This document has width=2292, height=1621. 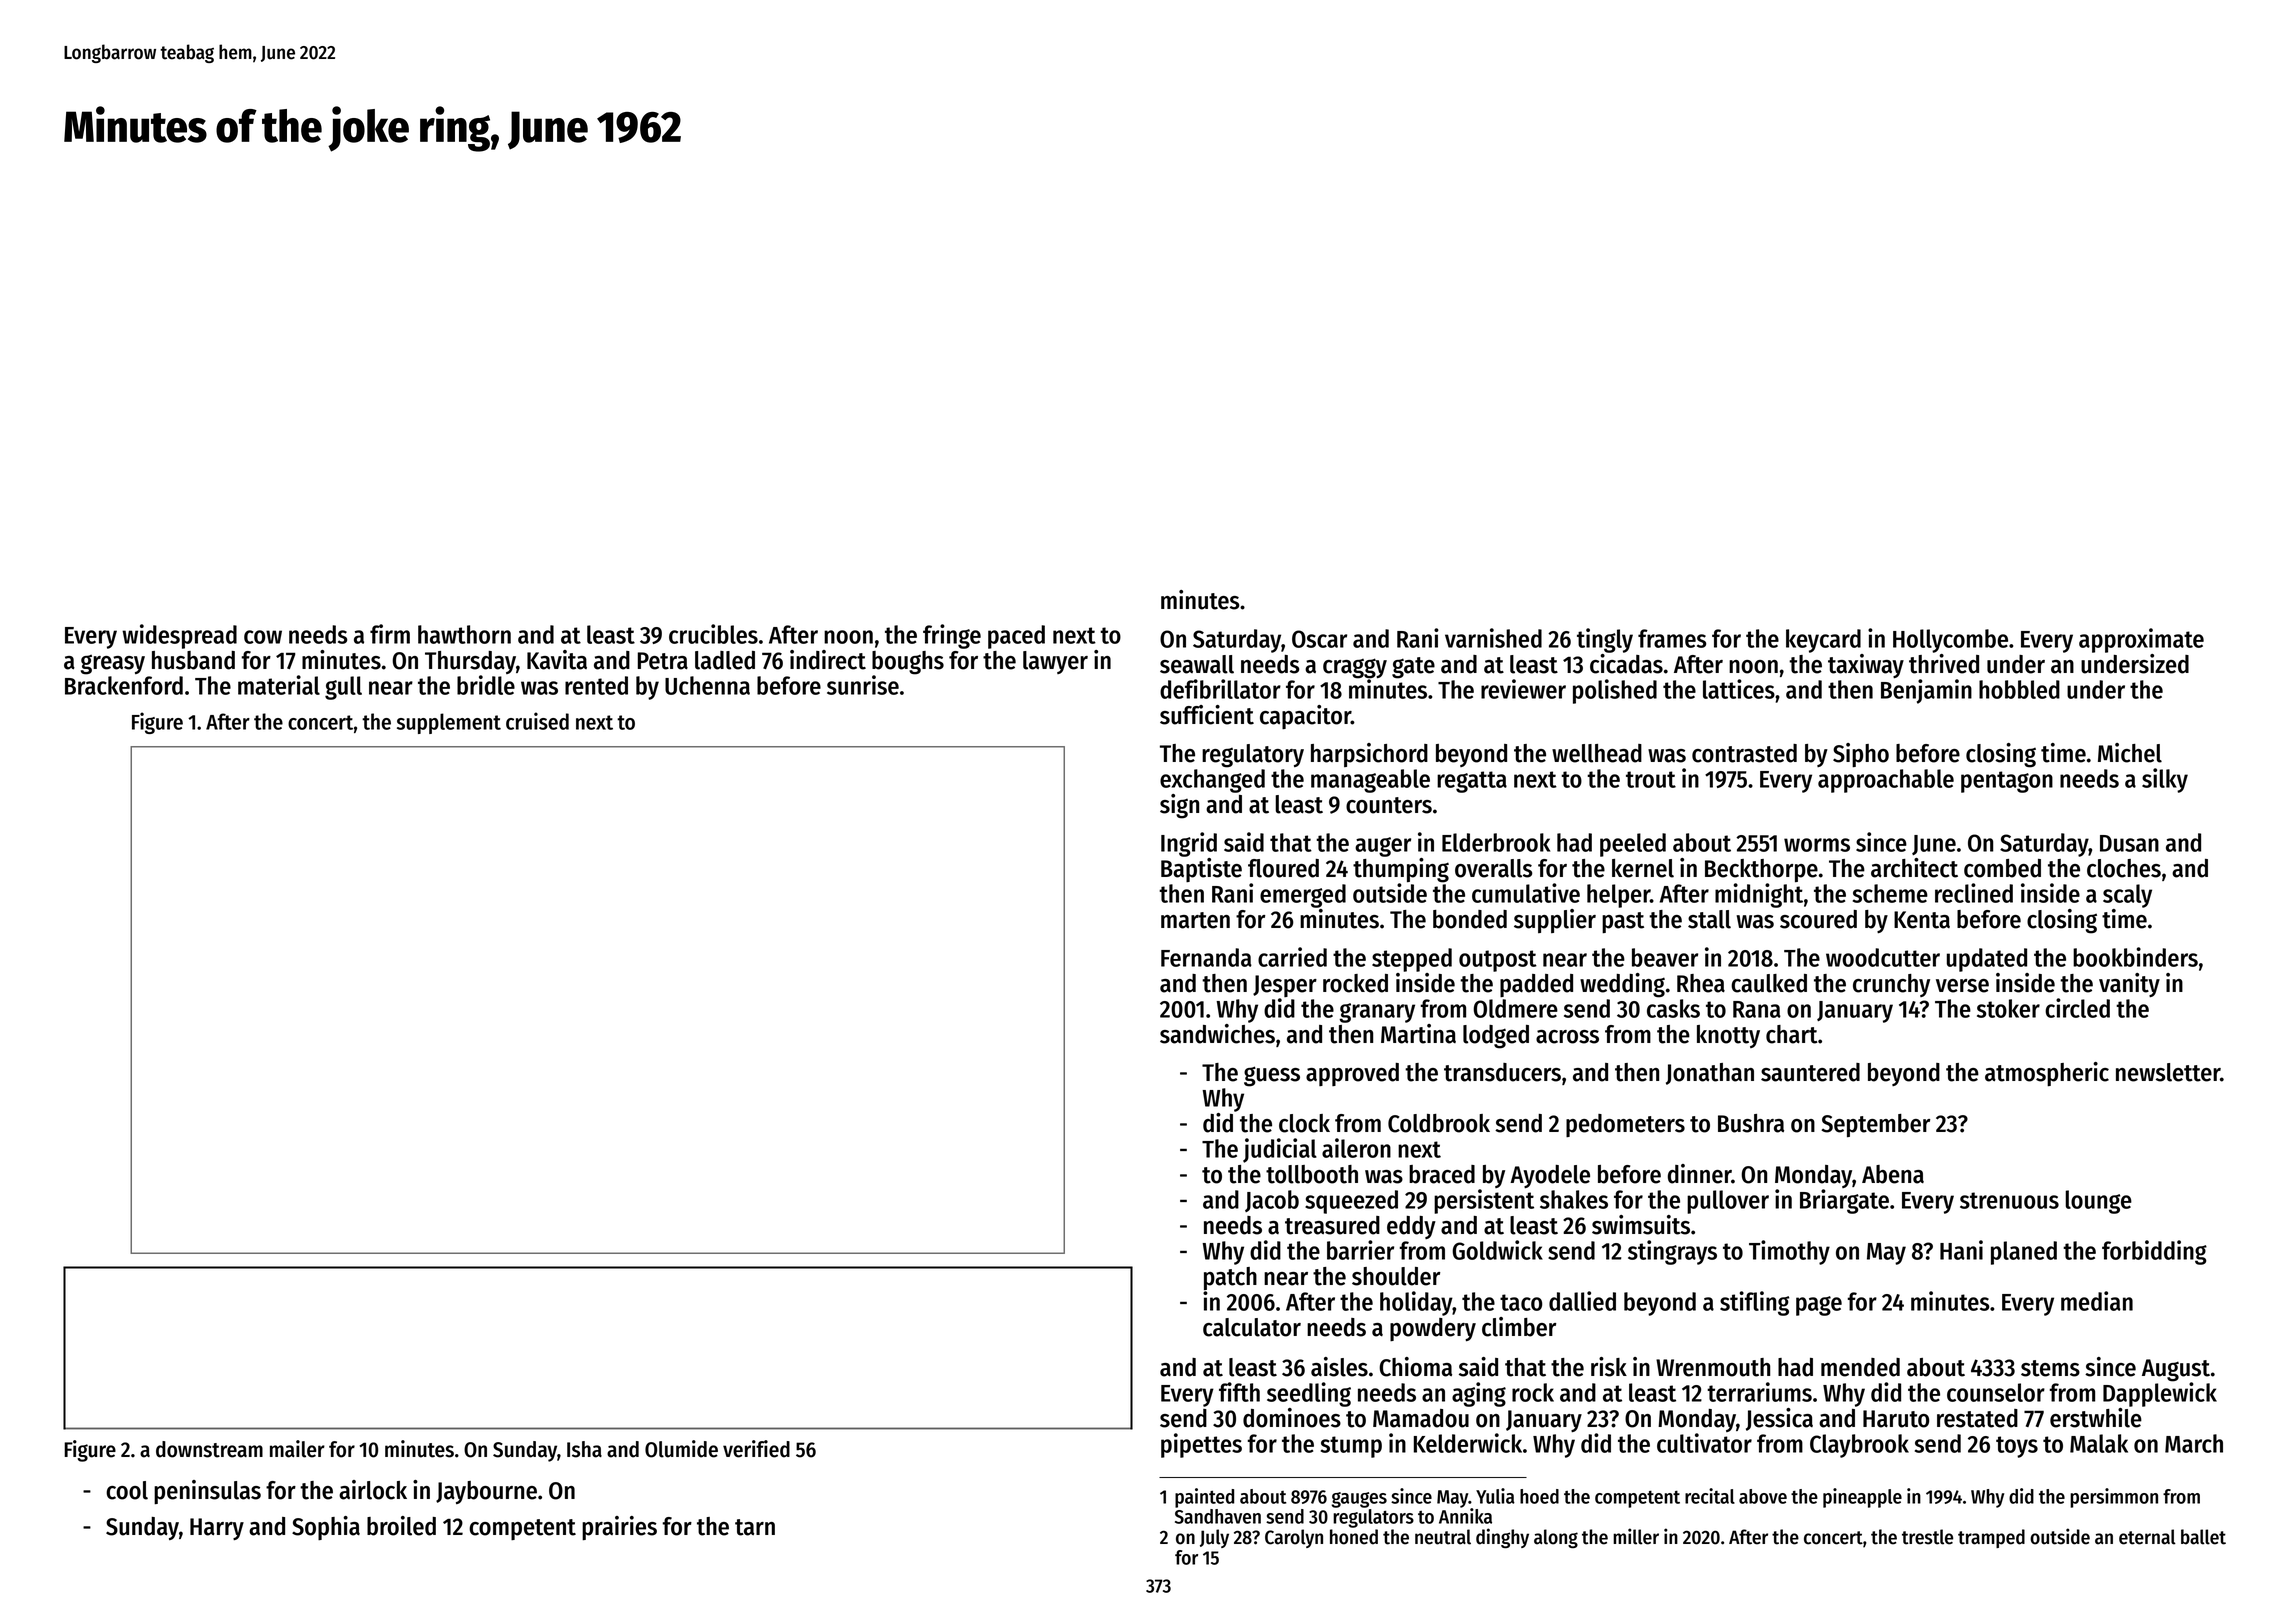 I want to click on paced, so click(x=1016, y=637).
